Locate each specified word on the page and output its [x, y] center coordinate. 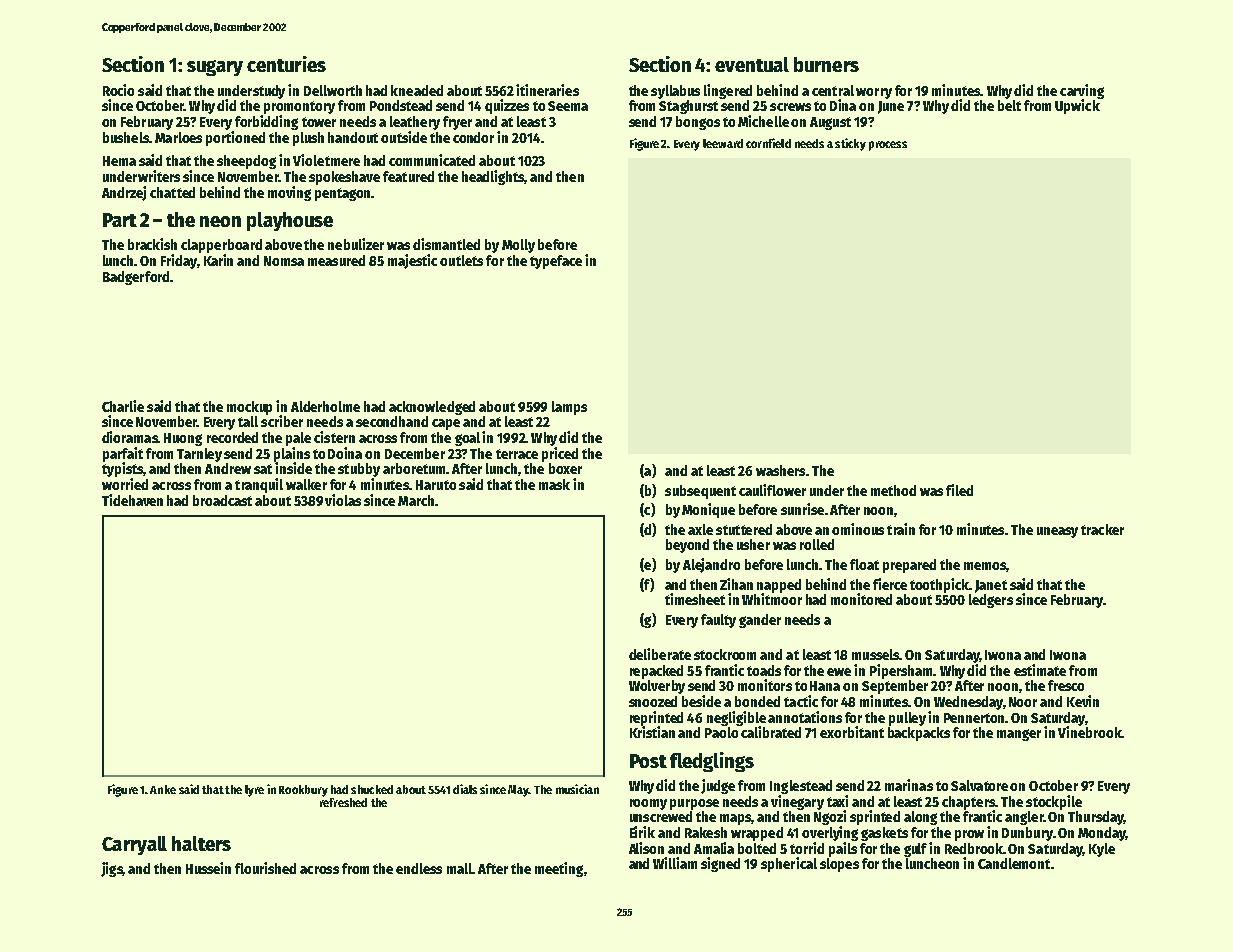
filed [959, 490]
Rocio [118, 90]
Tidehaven [132, 500]
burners [826, 64]
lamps [569, 408]
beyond [687, 546]
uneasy [1057, 532]
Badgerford [136, 278]
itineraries [547, 90]
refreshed [343, 802]
